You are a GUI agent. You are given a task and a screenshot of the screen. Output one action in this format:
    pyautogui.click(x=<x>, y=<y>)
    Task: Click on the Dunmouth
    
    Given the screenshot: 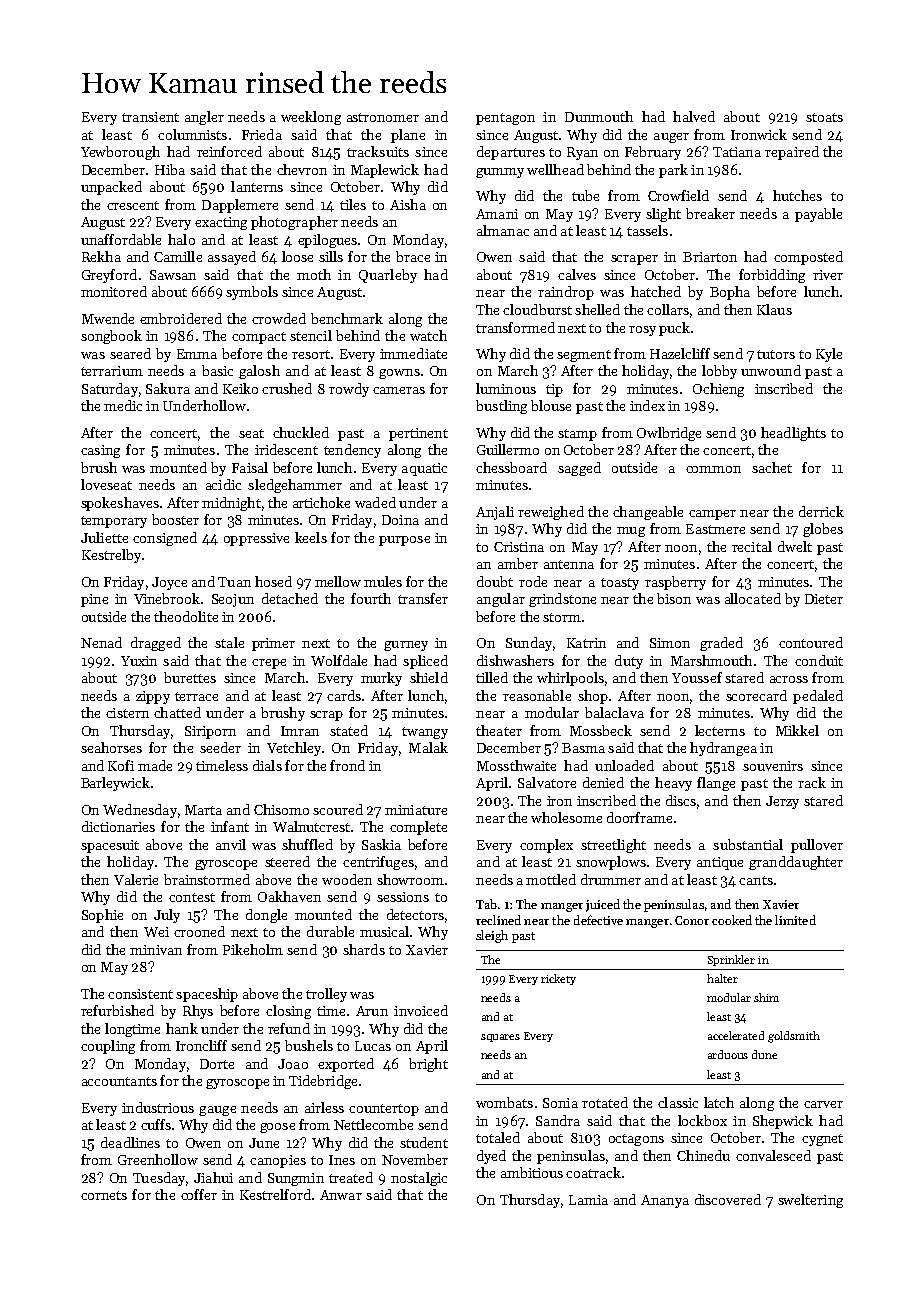 What is the action you would take?
    pyautogui.click(x=599, y=116)
